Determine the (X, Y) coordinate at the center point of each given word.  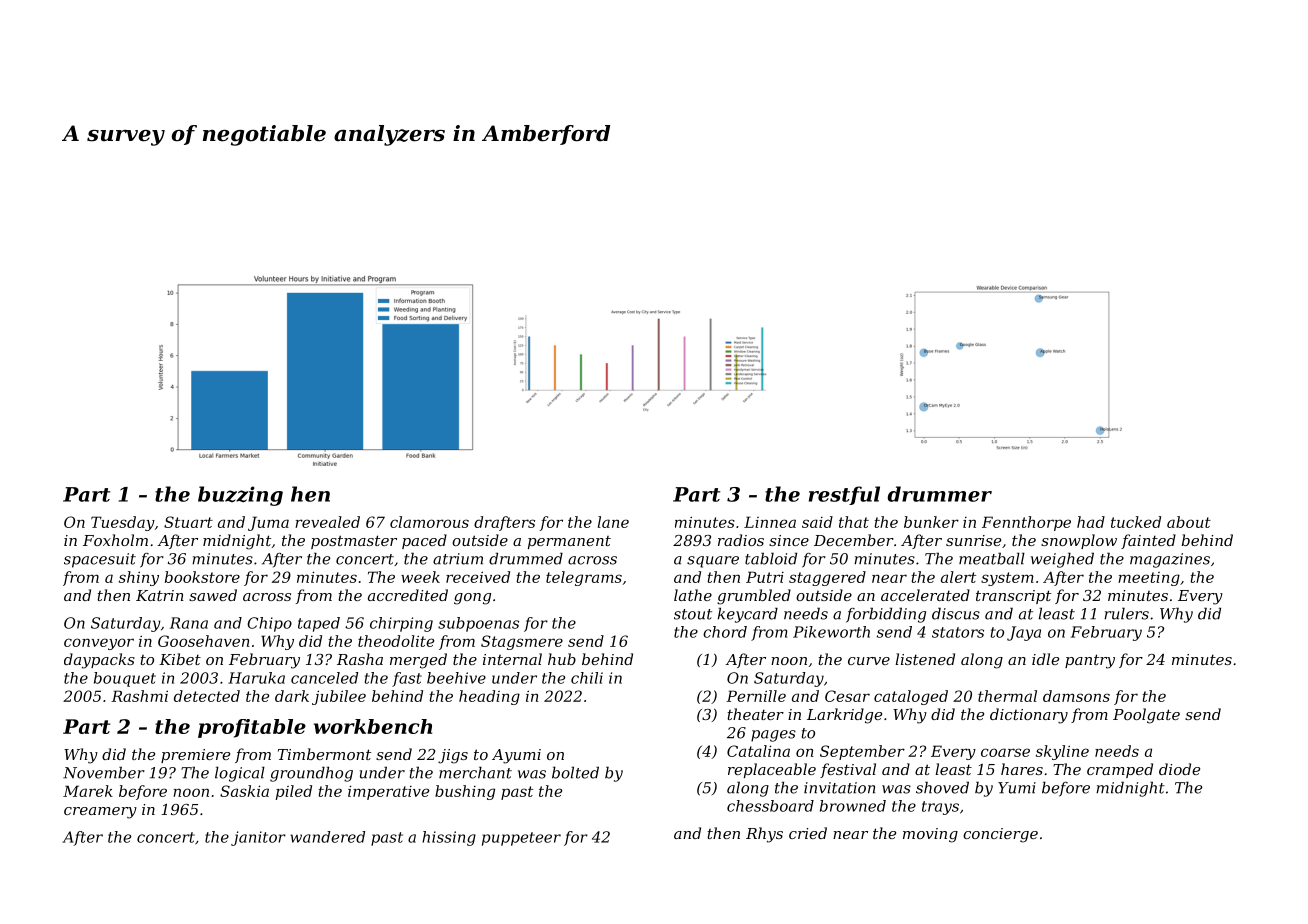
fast (407, 679)
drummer (940, 494)
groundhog (311, 774)
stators (958, 632)
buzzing (240, 496)
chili (587, 678)
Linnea (770, 522)
